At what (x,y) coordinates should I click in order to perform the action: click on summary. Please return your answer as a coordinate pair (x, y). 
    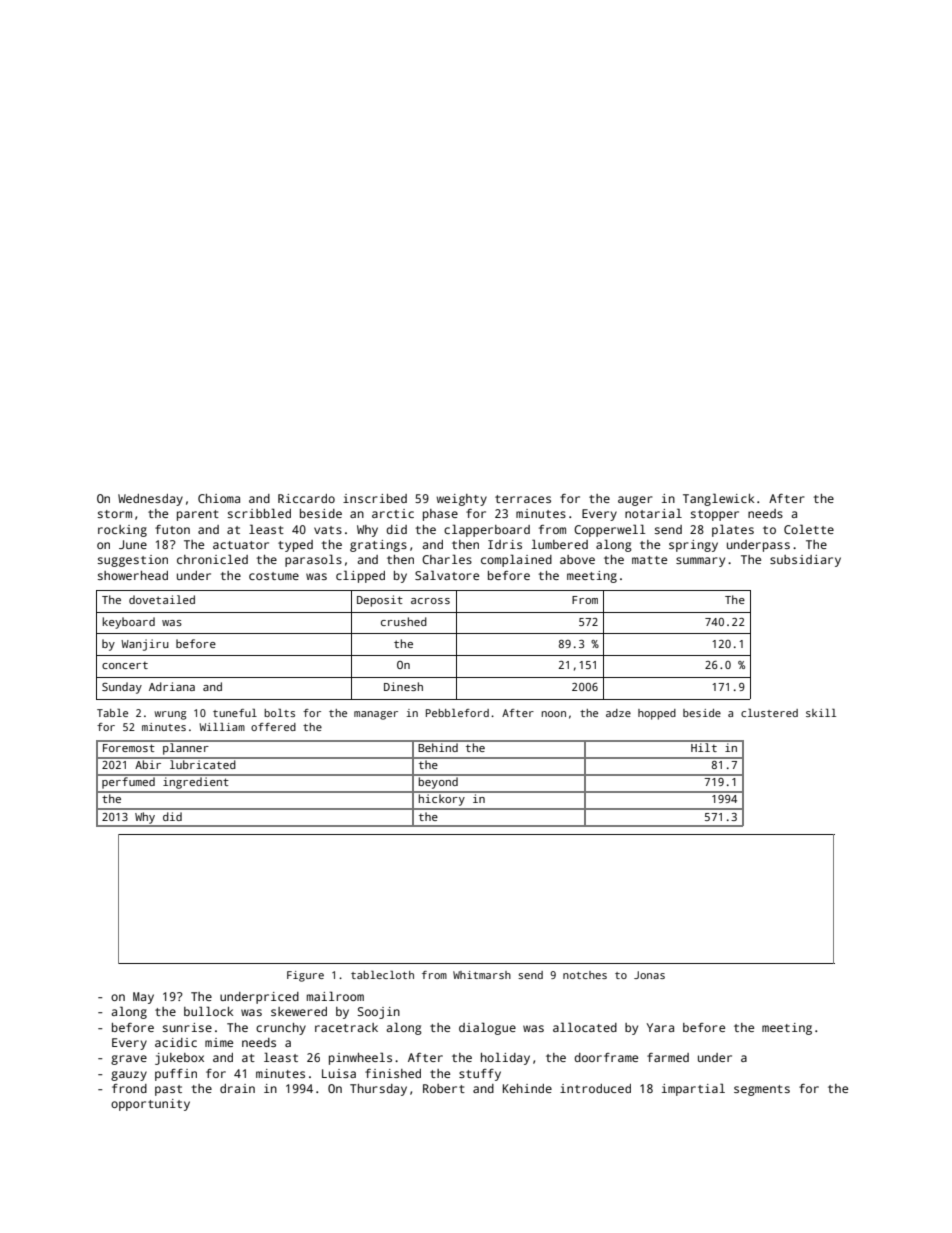
    Looking at the image, I should click on (700, 562).
